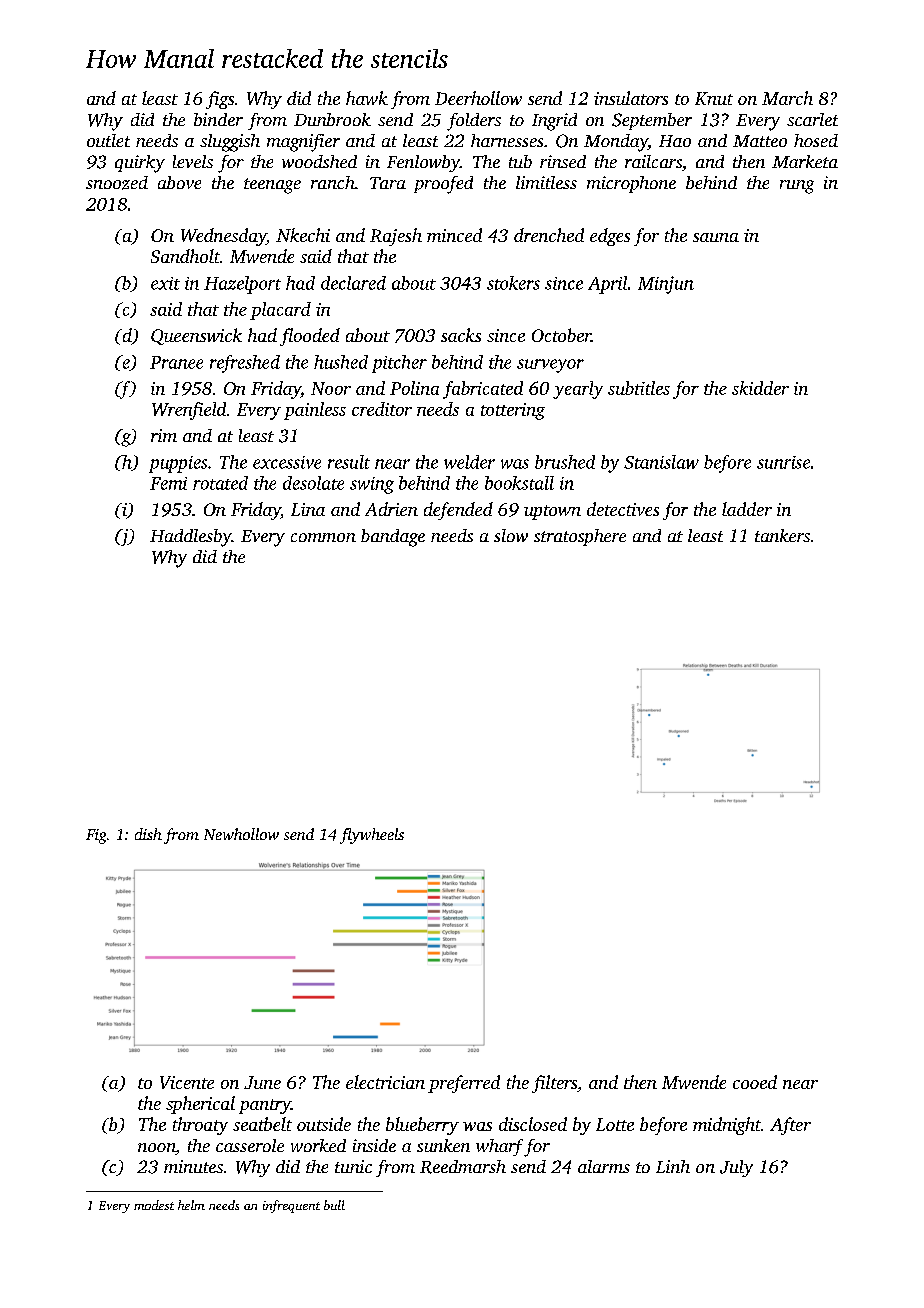 Image resolution: width=924 pixels, height=1308 pixels. I want to click on flywheels, so click(372, 836).
